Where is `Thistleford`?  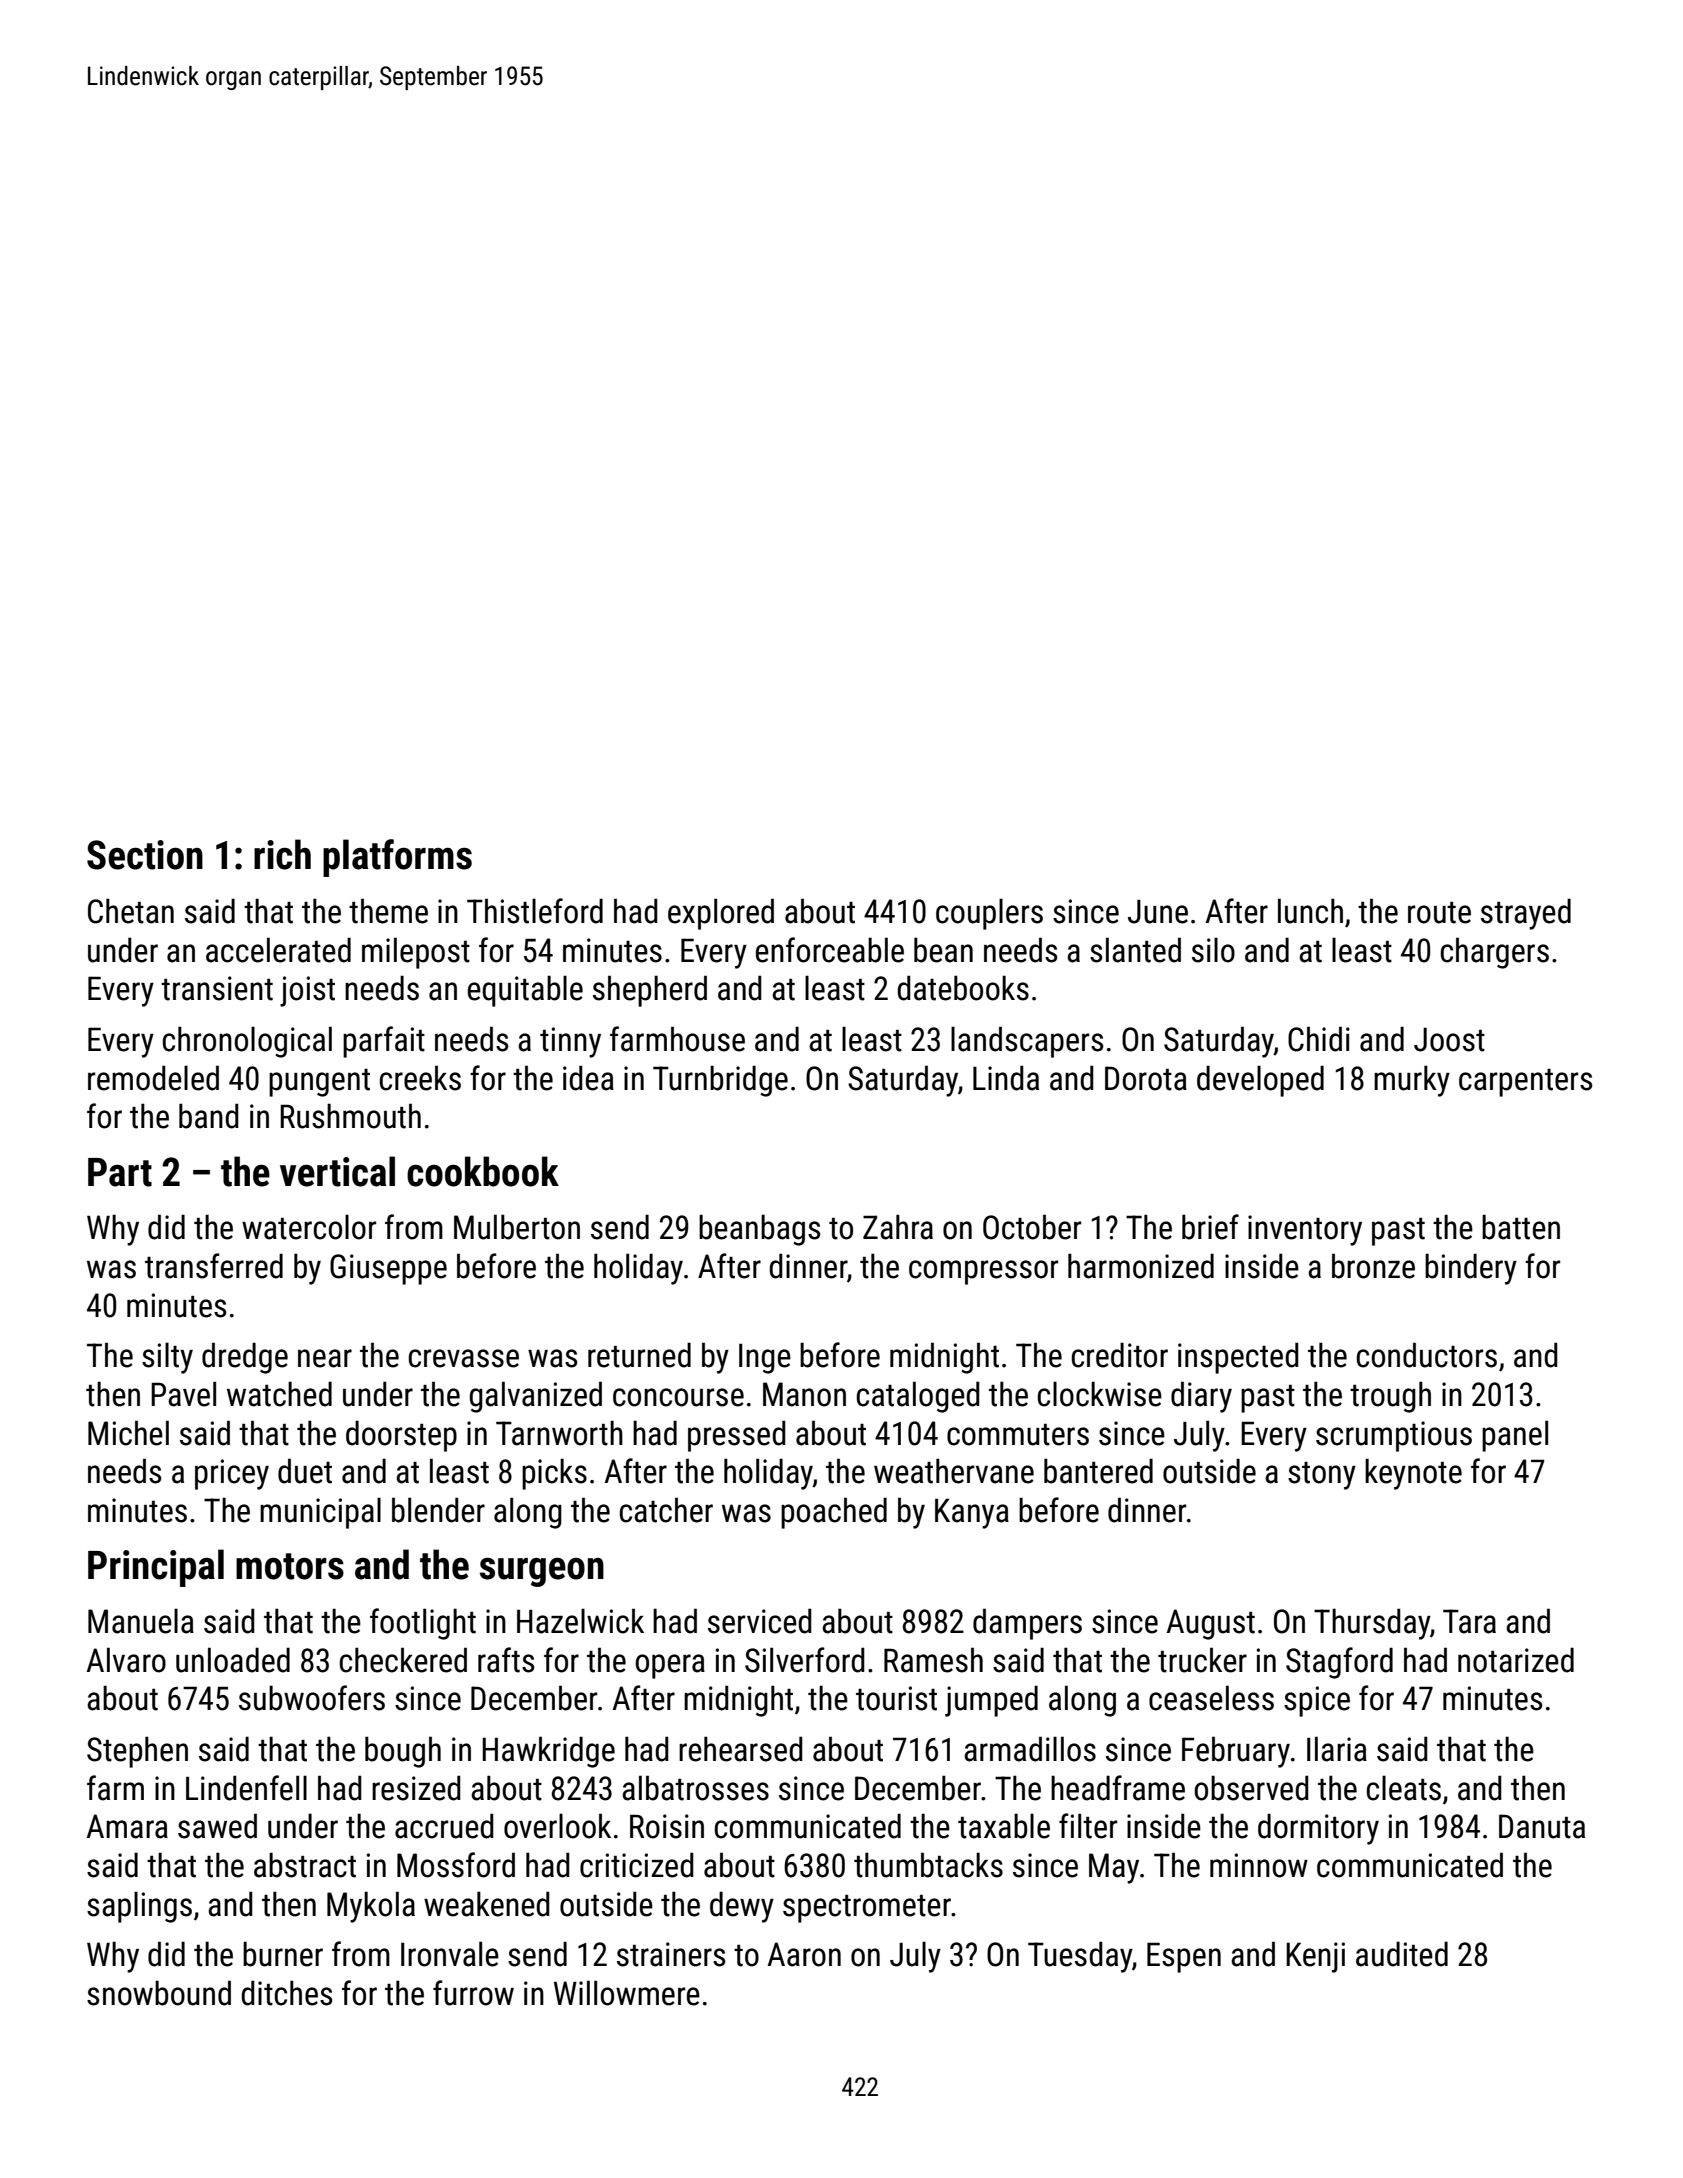 Thistleford is located at coordinates (535, 911).
